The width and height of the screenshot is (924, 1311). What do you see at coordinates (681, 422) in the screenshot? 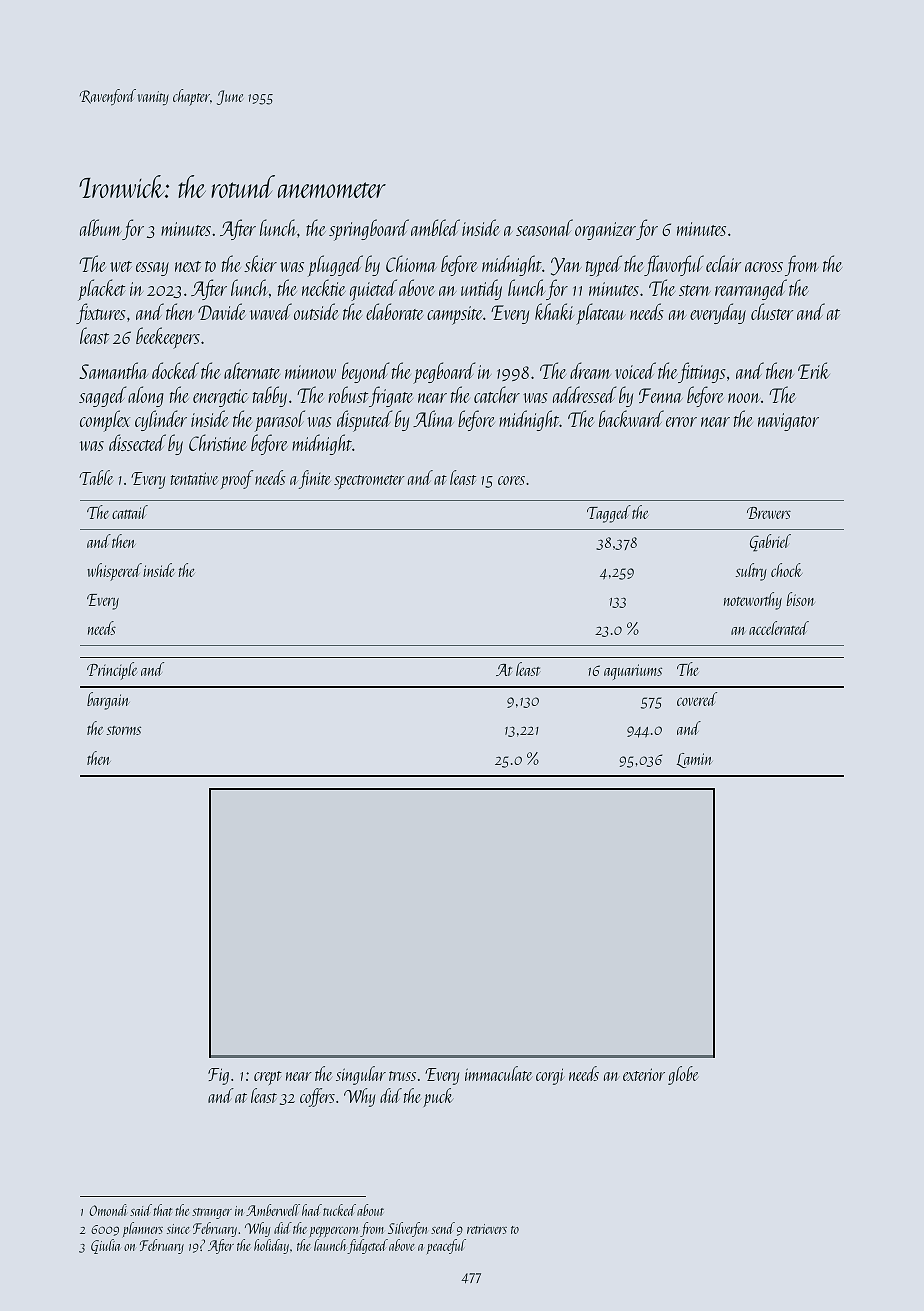
I see `error` at bounding box center [681, 422].
